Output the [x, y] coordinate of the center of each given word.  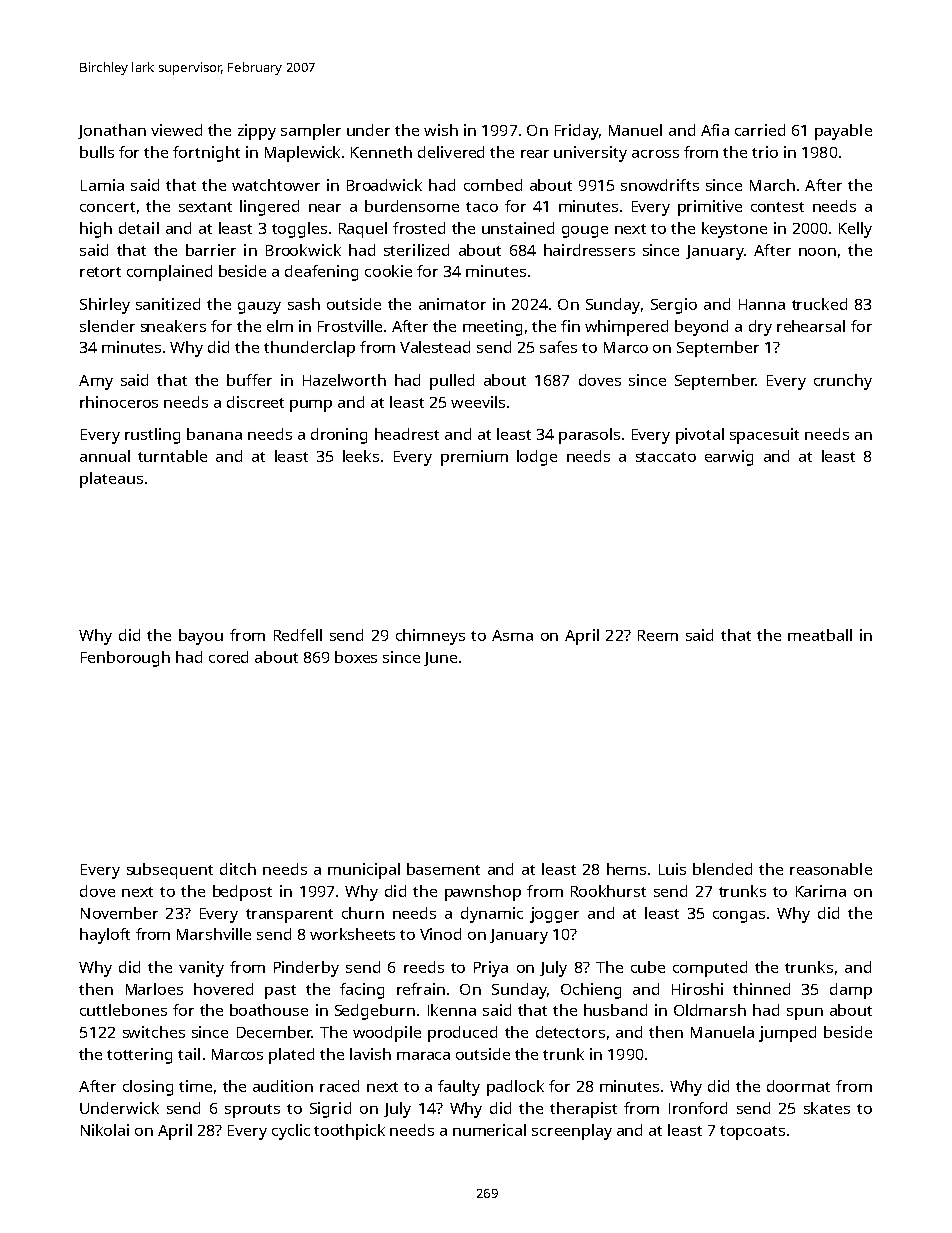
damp [851, 991]
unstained [518, 228]
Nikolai [105, 1130]
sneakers [173, 326]
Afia [715, 130]
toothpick [349, 1132]
